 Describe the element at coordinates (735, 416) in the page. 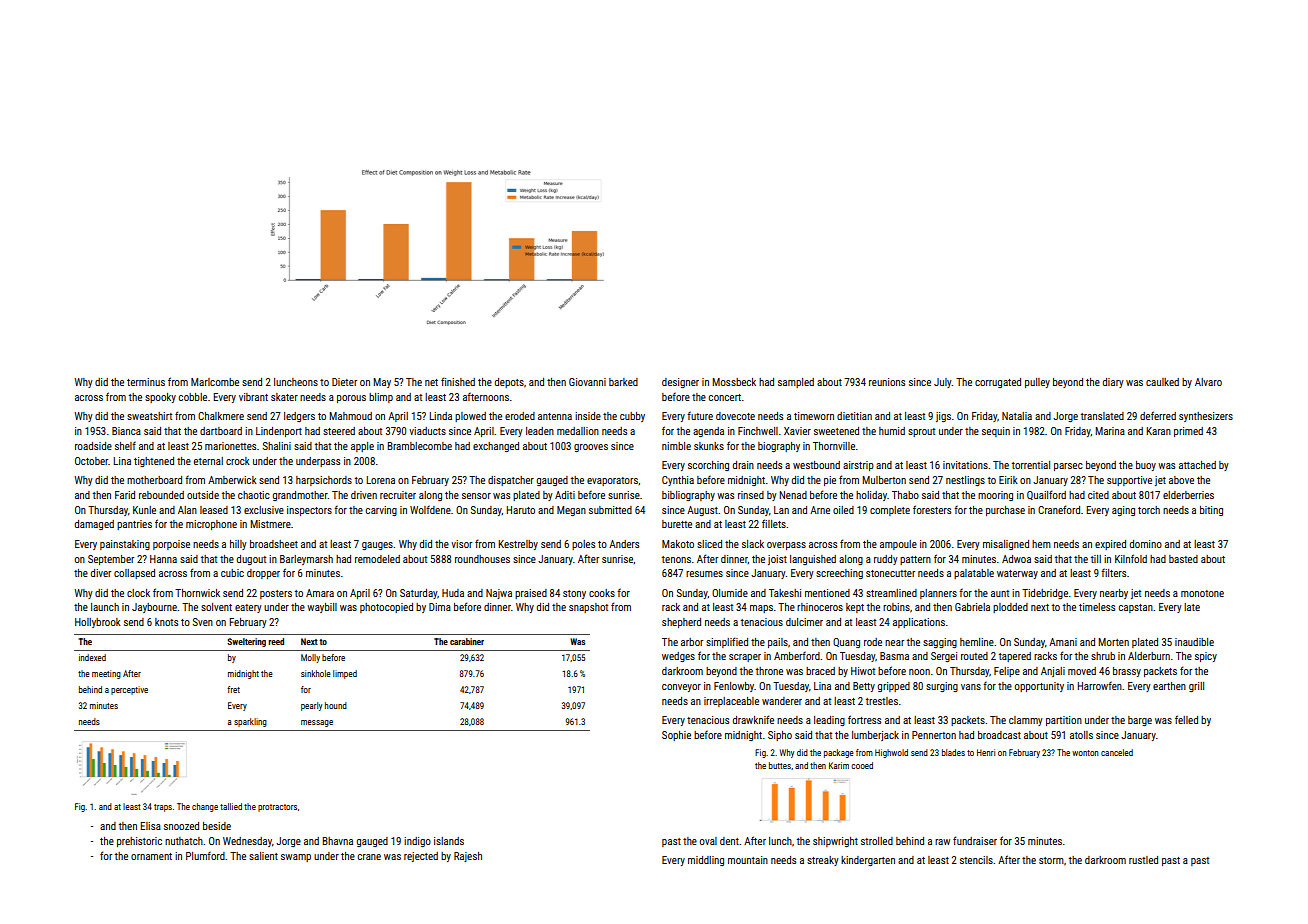

I see `dovecote` at that location.
